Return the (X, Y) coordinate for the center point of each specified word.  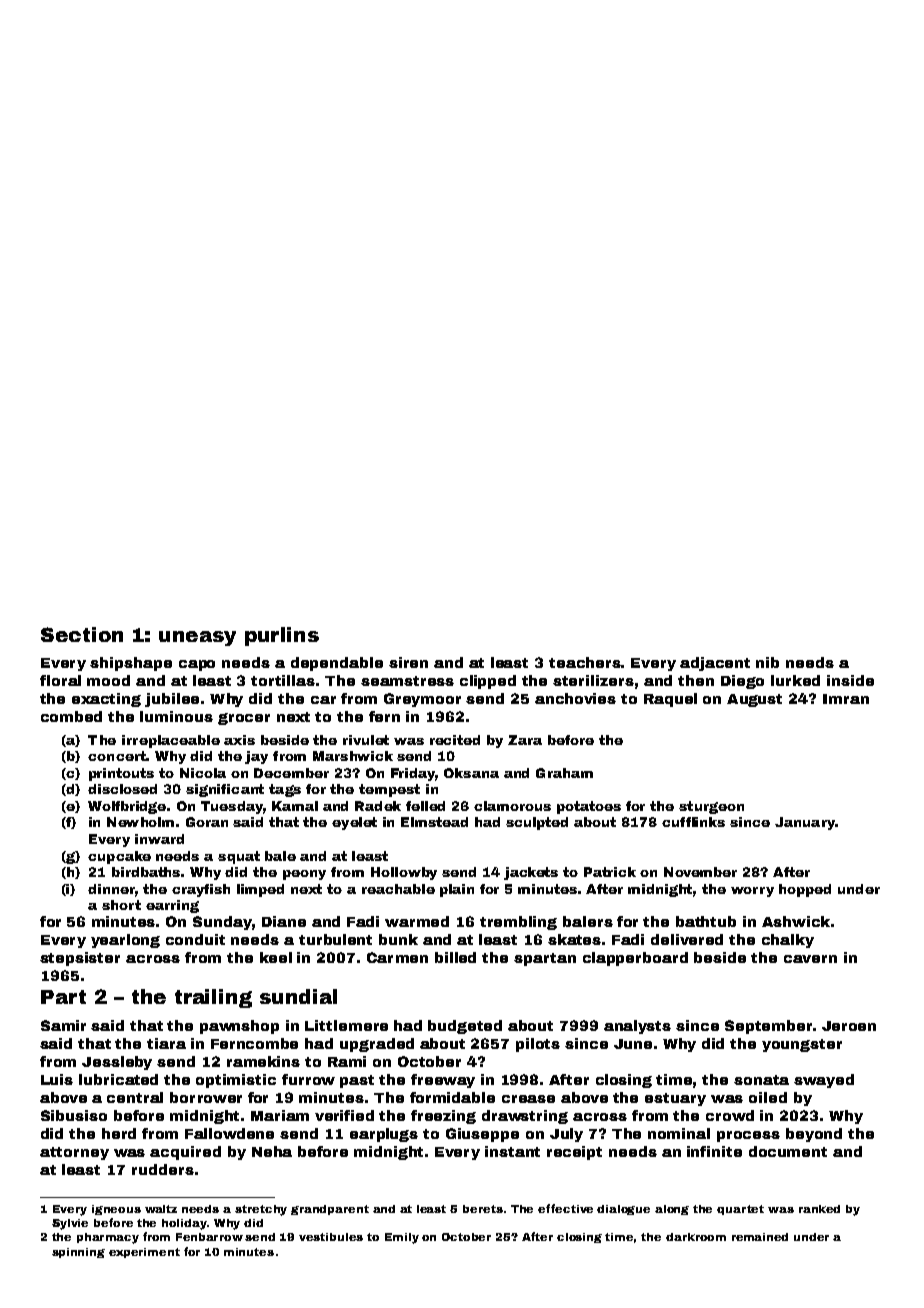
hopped (805, 890)
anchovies (575, 698)
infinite (714, 1151)
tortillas (283, 680)
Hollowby (404, 873)
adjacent (715, 664)
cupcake (119, 857)
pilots (538, 1045)
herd (119, 1133)
